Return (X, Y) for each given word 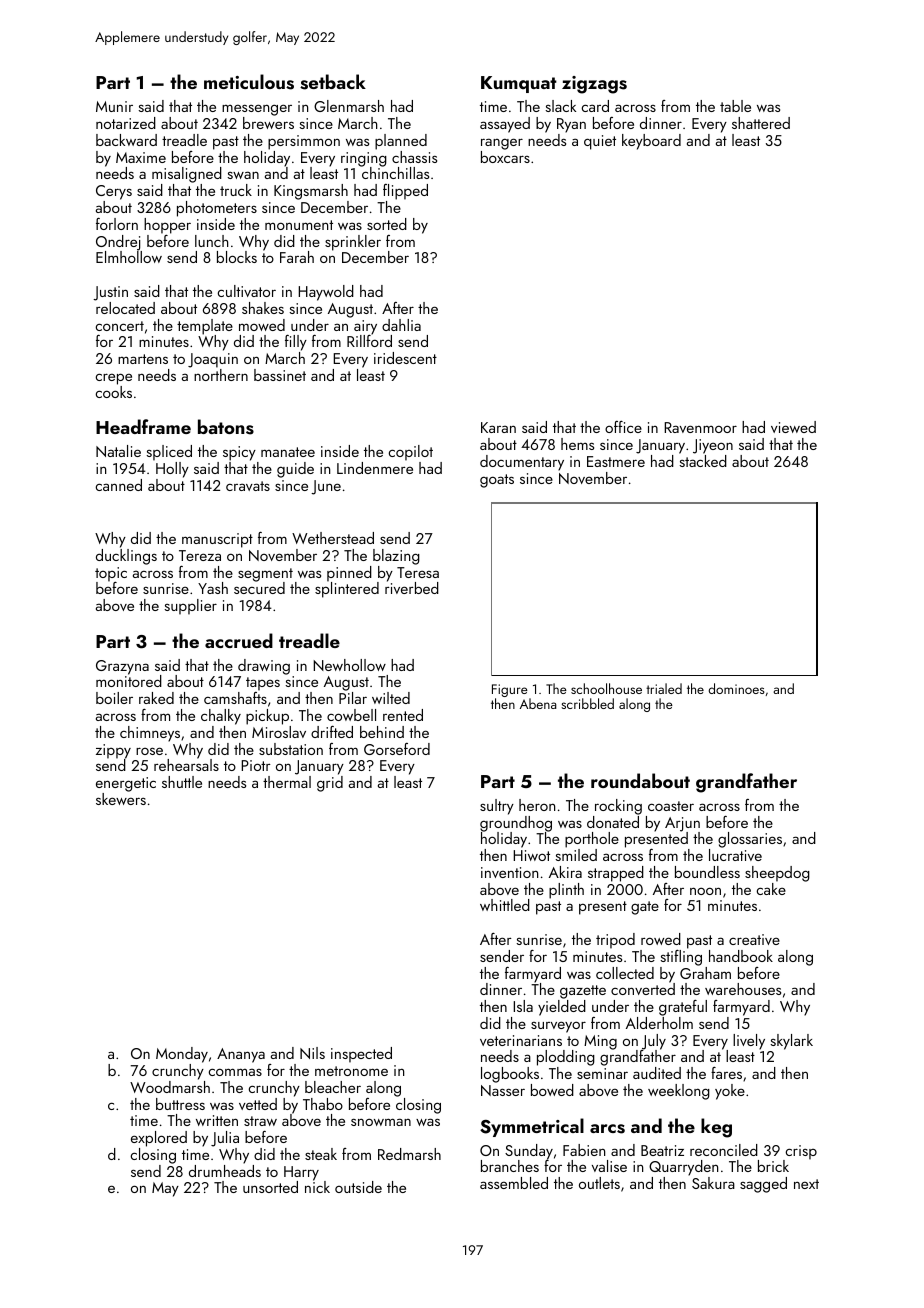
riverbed (412, 588)
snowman (381, 1122)
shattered (761, 123)
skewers (121, 799)
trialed (664, 688)
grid (330, 784)
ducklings (126, 557)
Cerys (114, 192)
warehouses (743, 989)
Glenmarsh (349, 106)
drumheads (225, 1171)
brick (773, 1166)
